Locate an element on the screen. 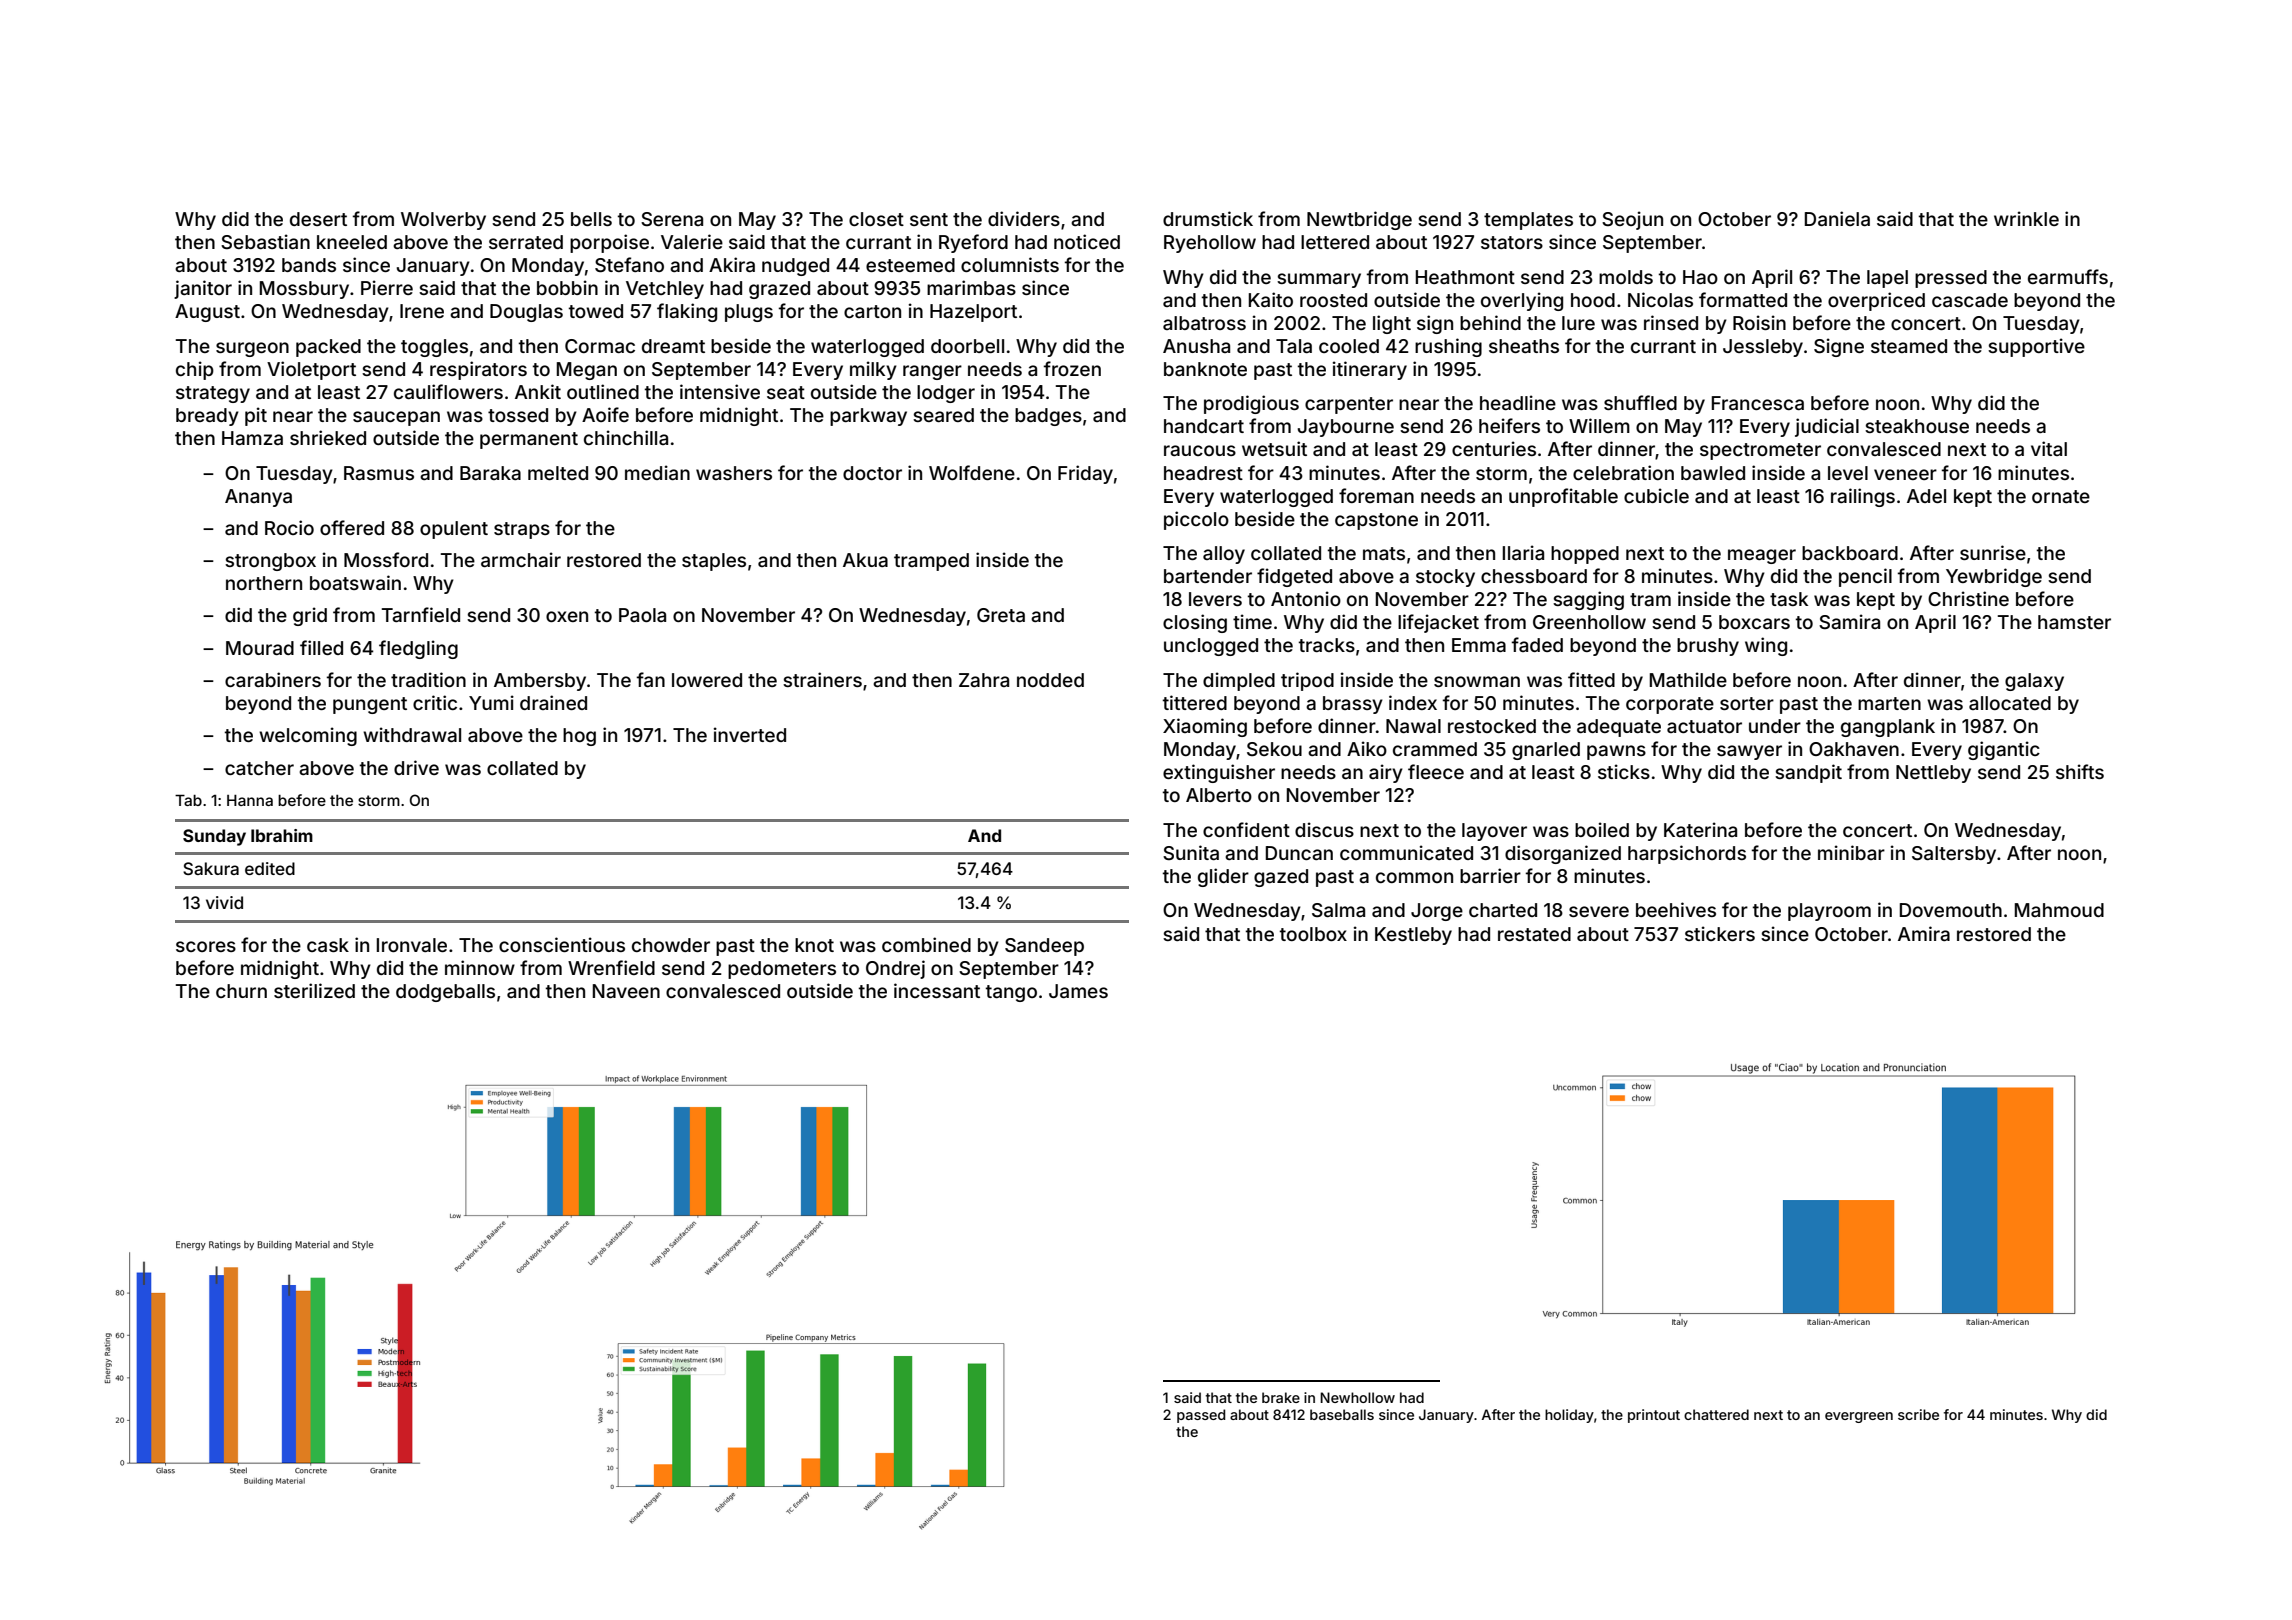 Image resolution: width=2292 pixels, height=1620 pixels. itinerary is located at coordinates (1370, 370).
